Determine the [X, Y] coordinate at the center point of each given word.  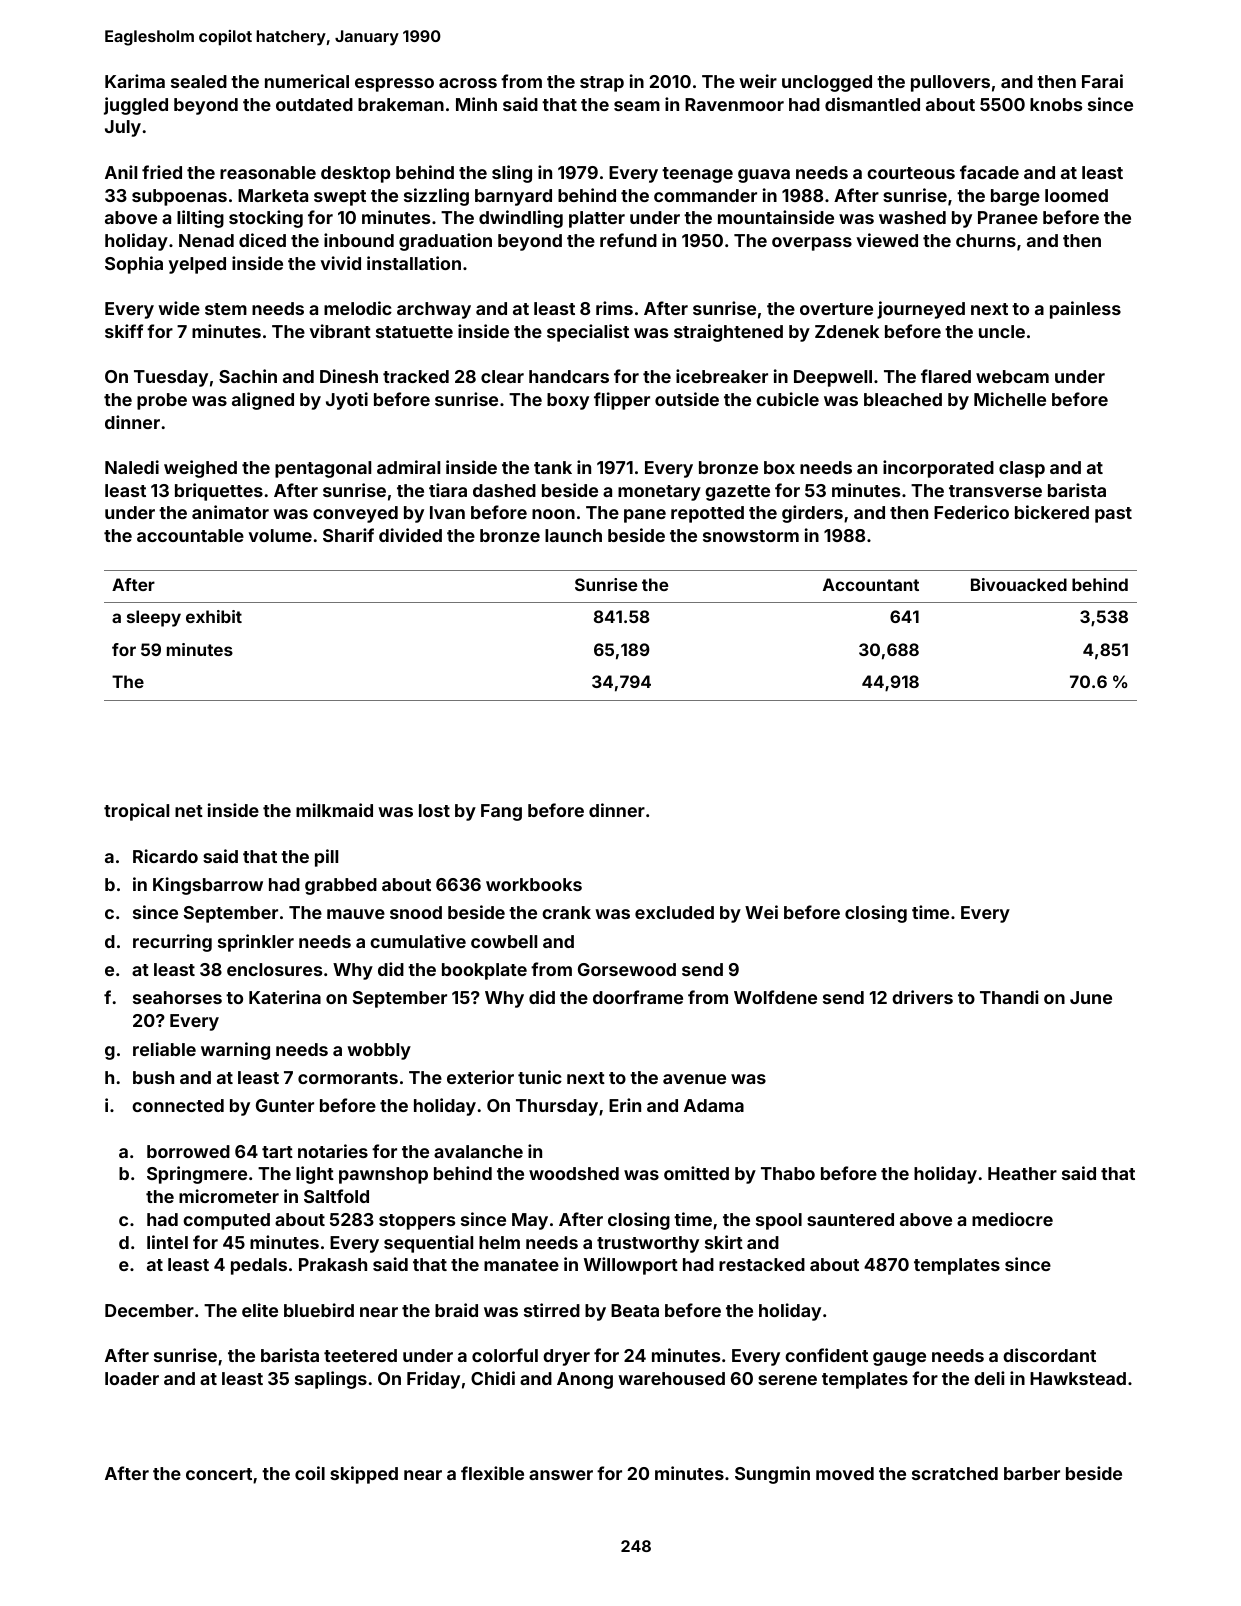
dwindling [521, 219]
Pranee [1008, 217]
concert [219, 1474]
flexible [492, 1473]
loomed [1076, 195]
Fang [501, 812]
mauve [356, 914]
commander [705, 195]
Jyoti [347, 401]
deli [989, 1378]
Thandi [1009, 997]
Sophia [134, 265]
